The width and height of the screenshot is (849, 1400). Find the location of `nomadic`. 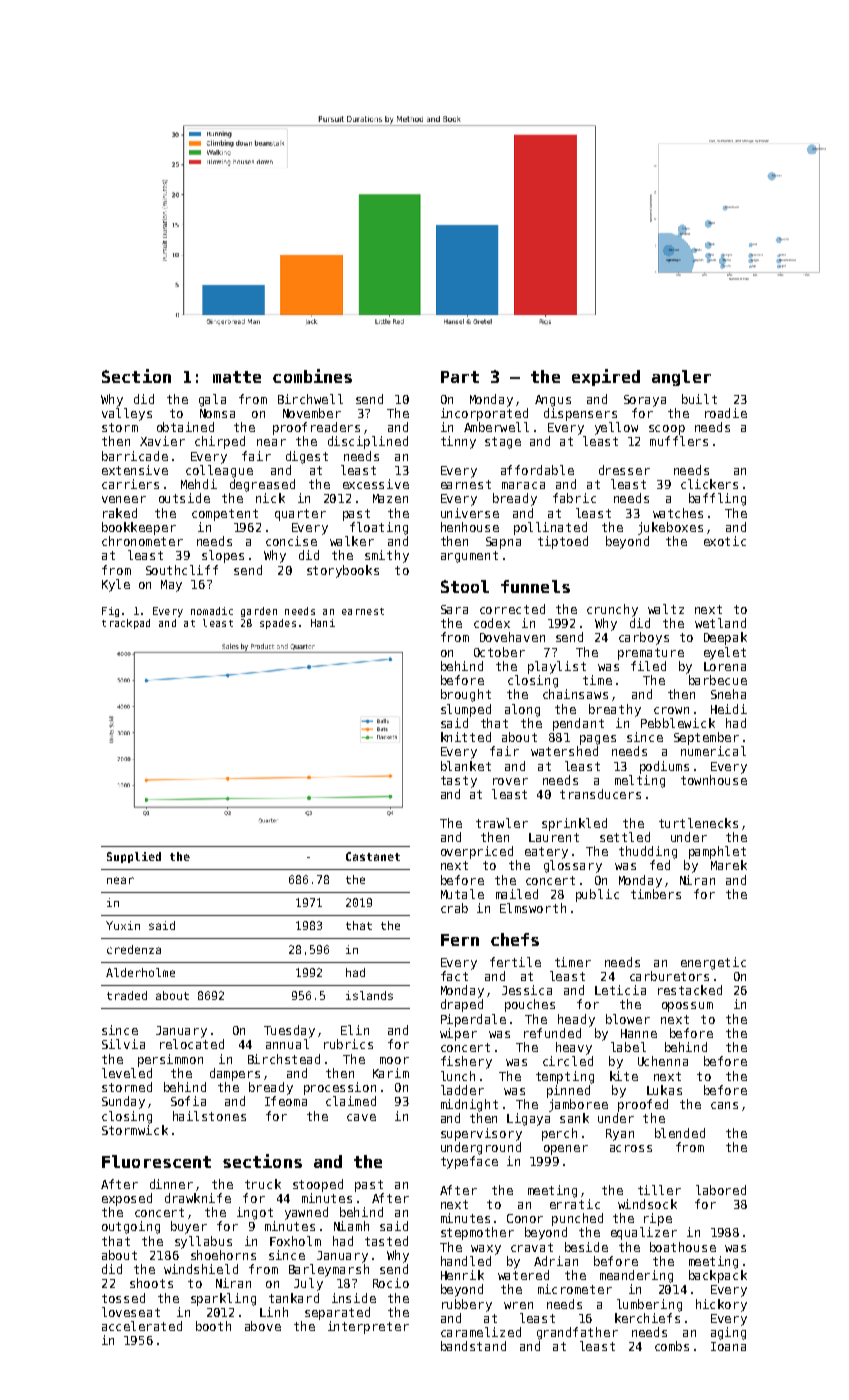

nomadic is located at coordinates (212, 611).
